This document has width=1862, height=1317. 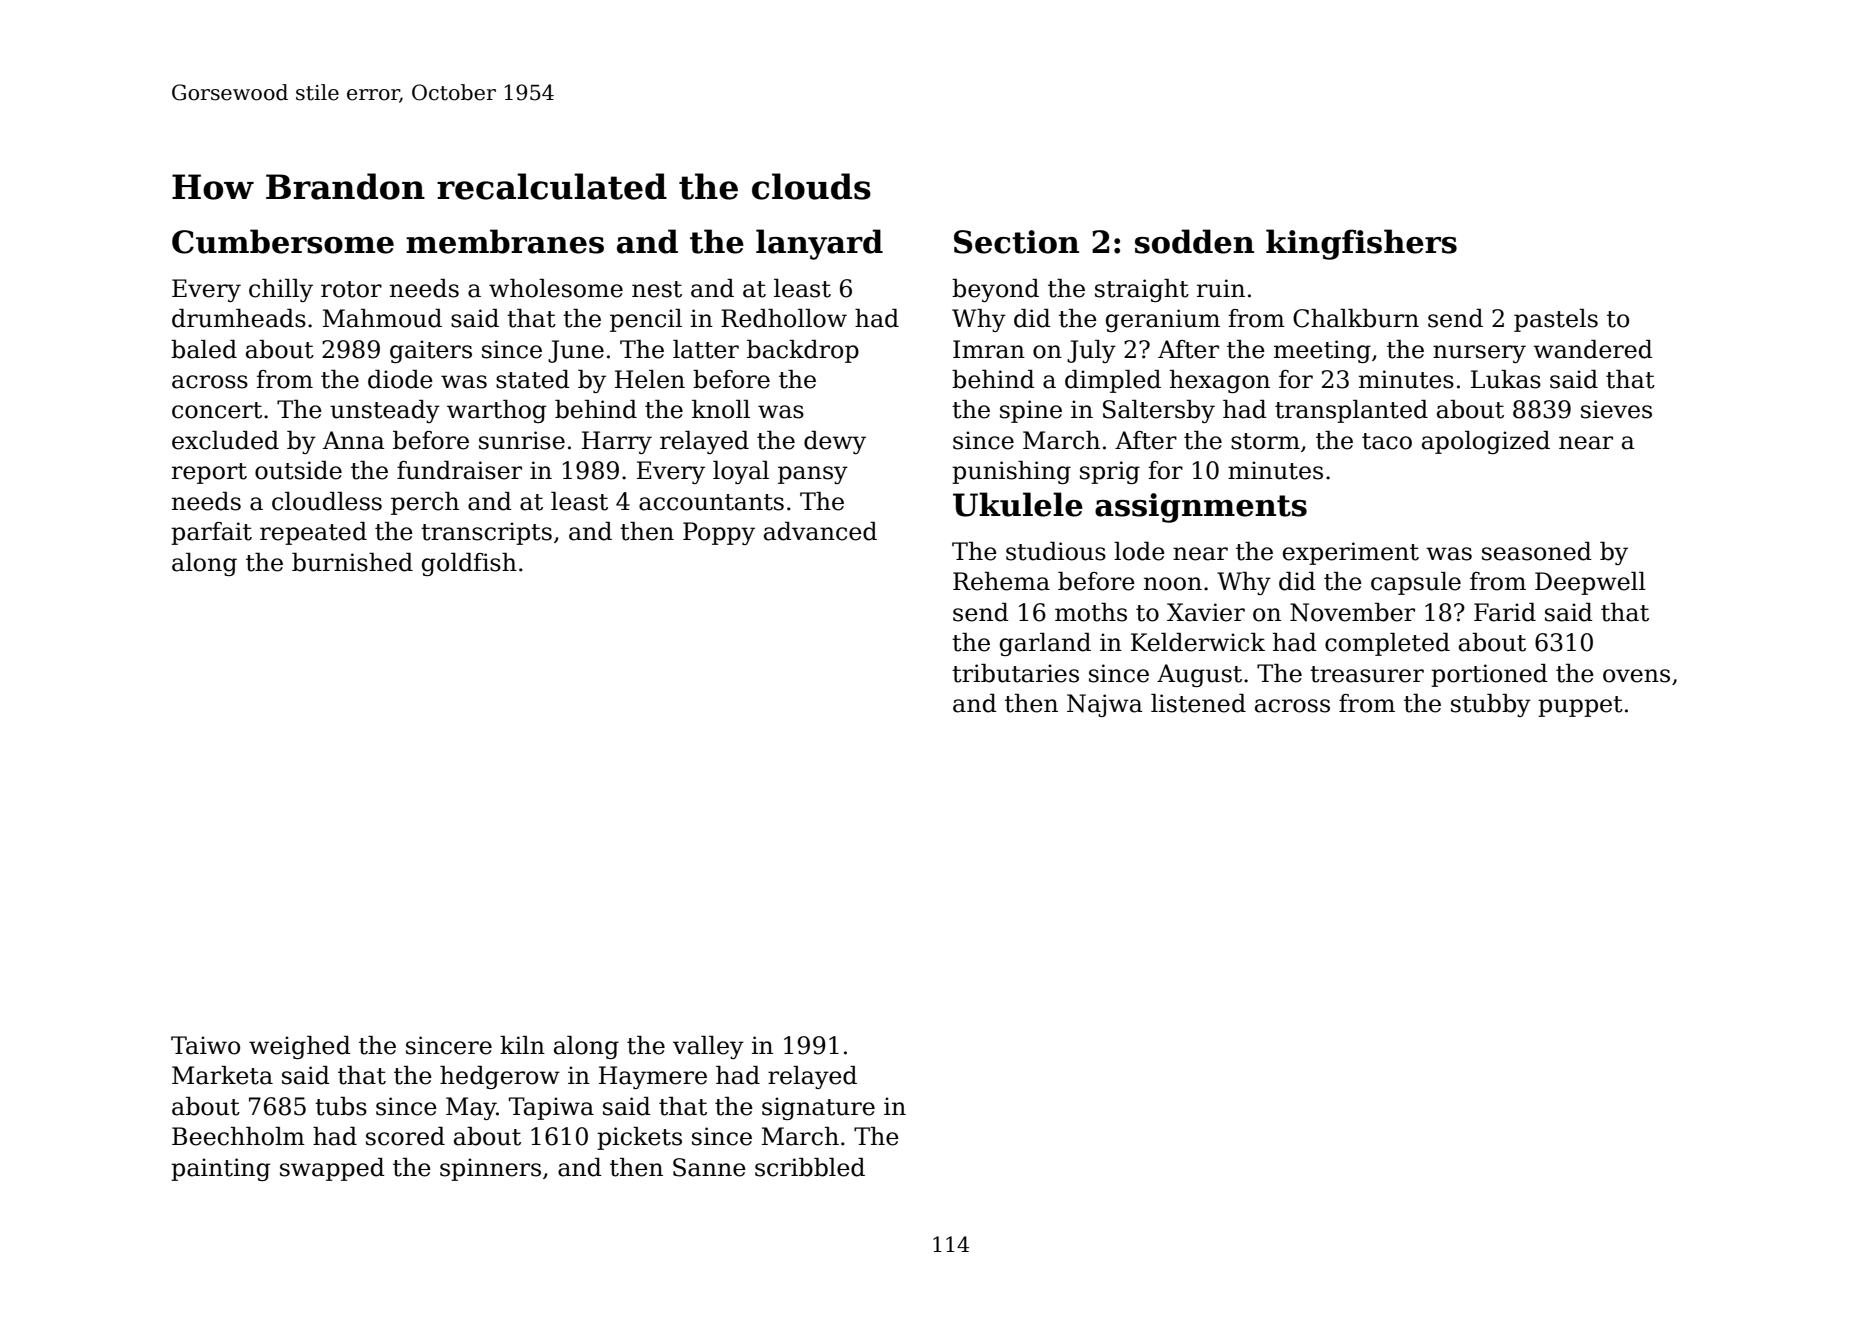 What do you see at coordinates (300, 1047) in the document?
I see `weighed` at bounding box center [300, 1047].
